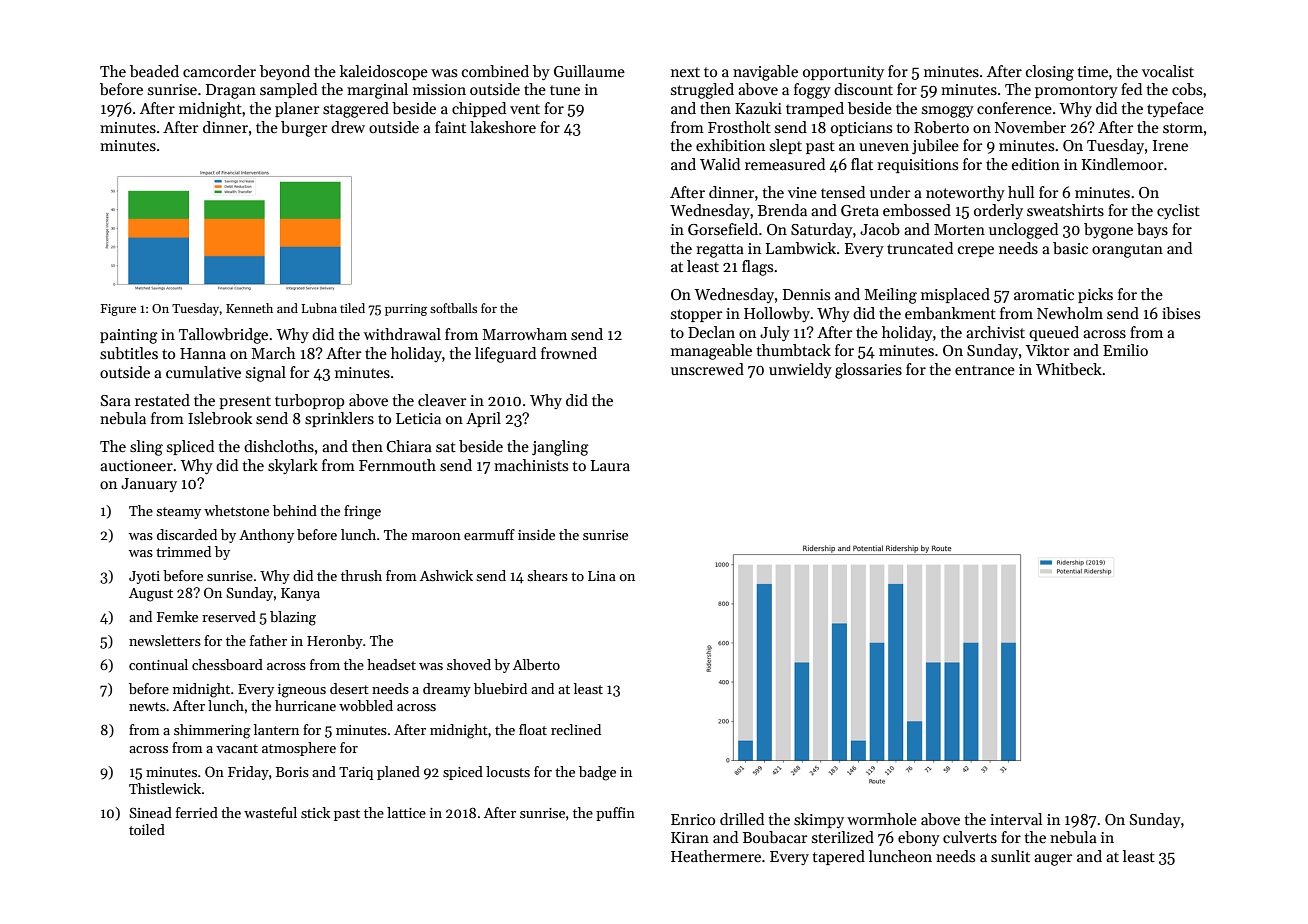 Image resolution: width=1308 pixels, height=924 pixels. Describe the element at coordinates (547, 575) in the page. I see `shears` at that location.
